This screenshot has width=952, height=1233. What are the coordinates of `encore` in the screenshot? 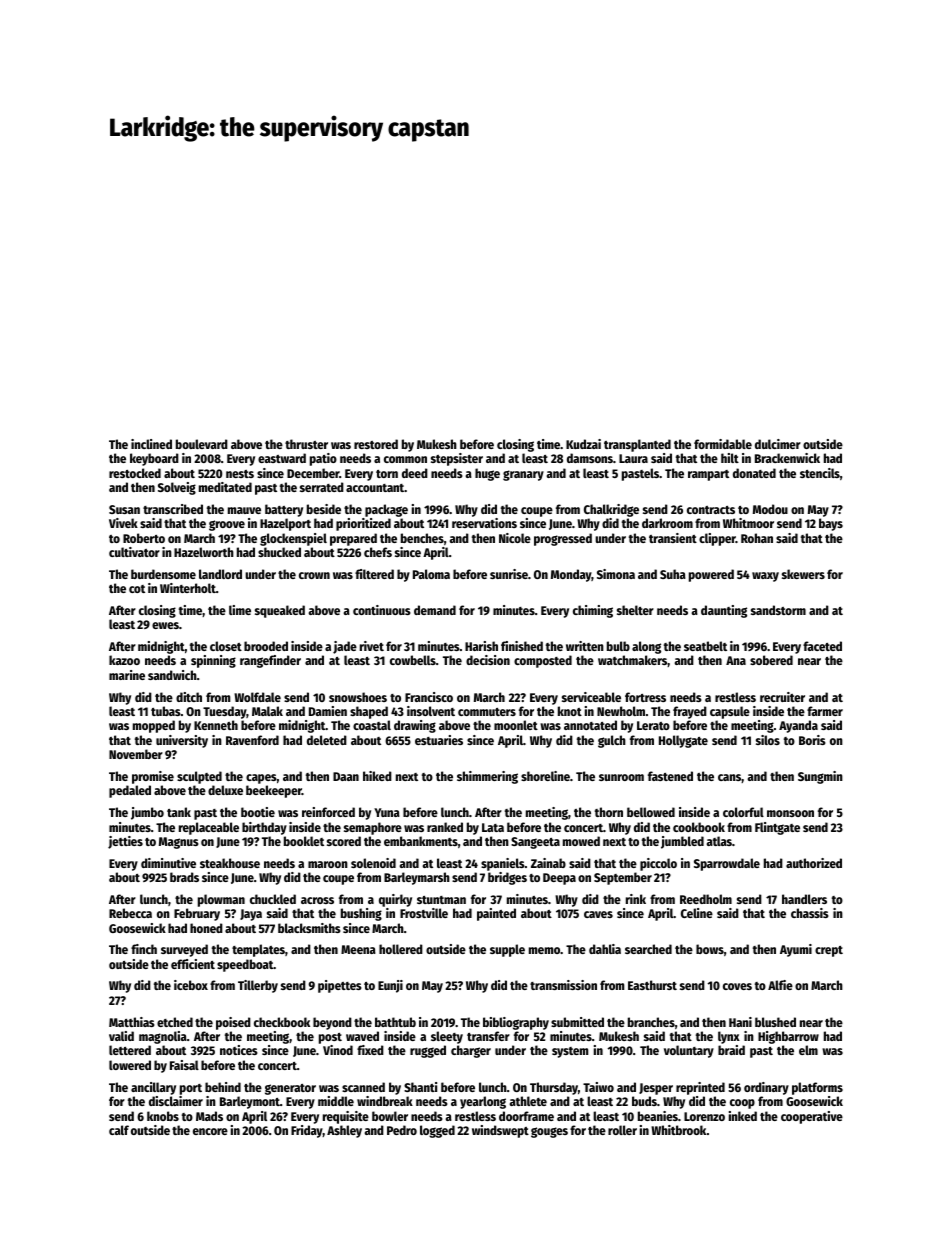 It's located at (210, 1131).
